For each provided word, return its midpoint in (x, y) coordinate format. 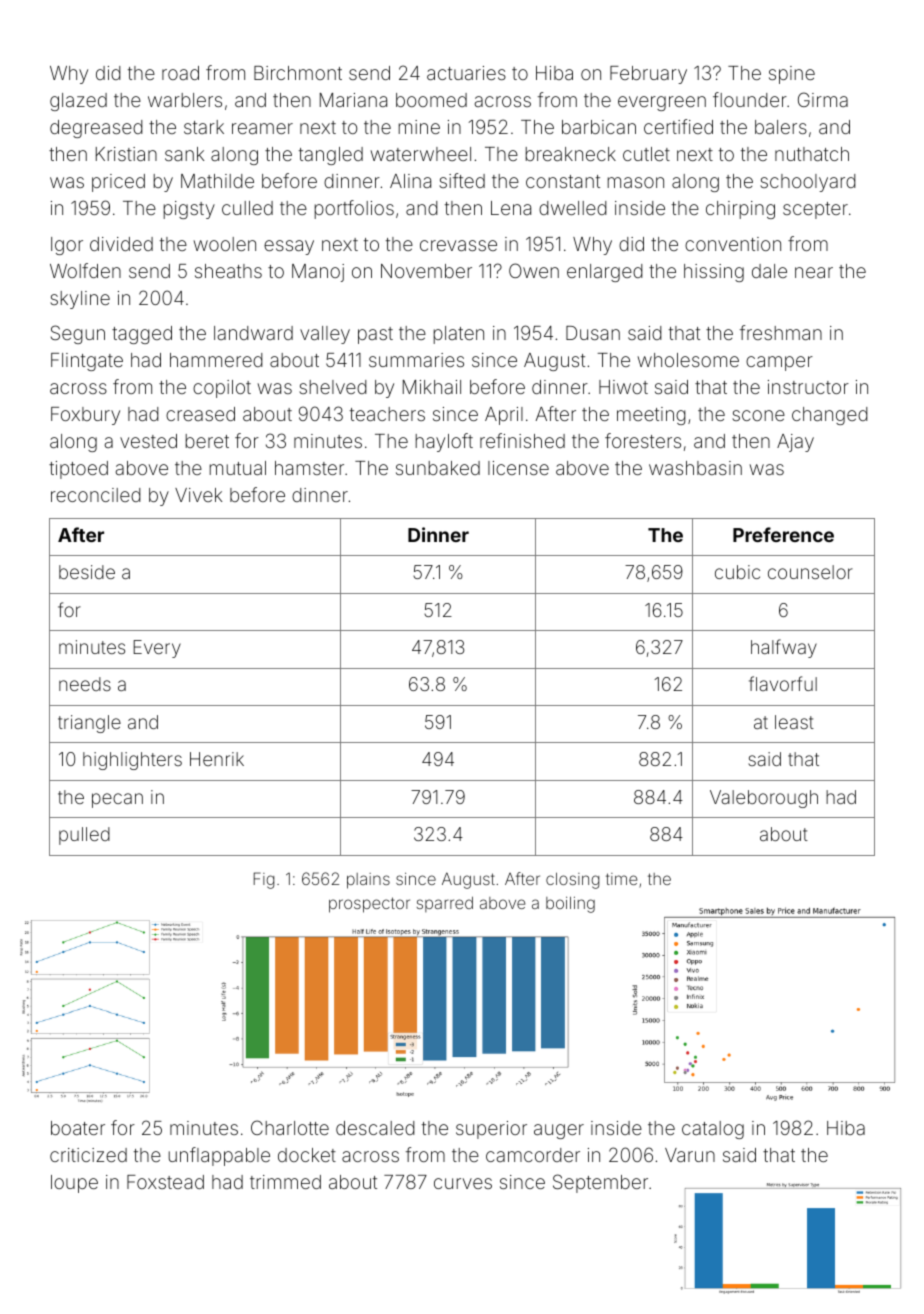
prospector (369, 905)
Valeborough (764, 799)
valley (325, 335)
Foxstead (165, 1182)
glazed (78, 102)
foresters (643, 440)
